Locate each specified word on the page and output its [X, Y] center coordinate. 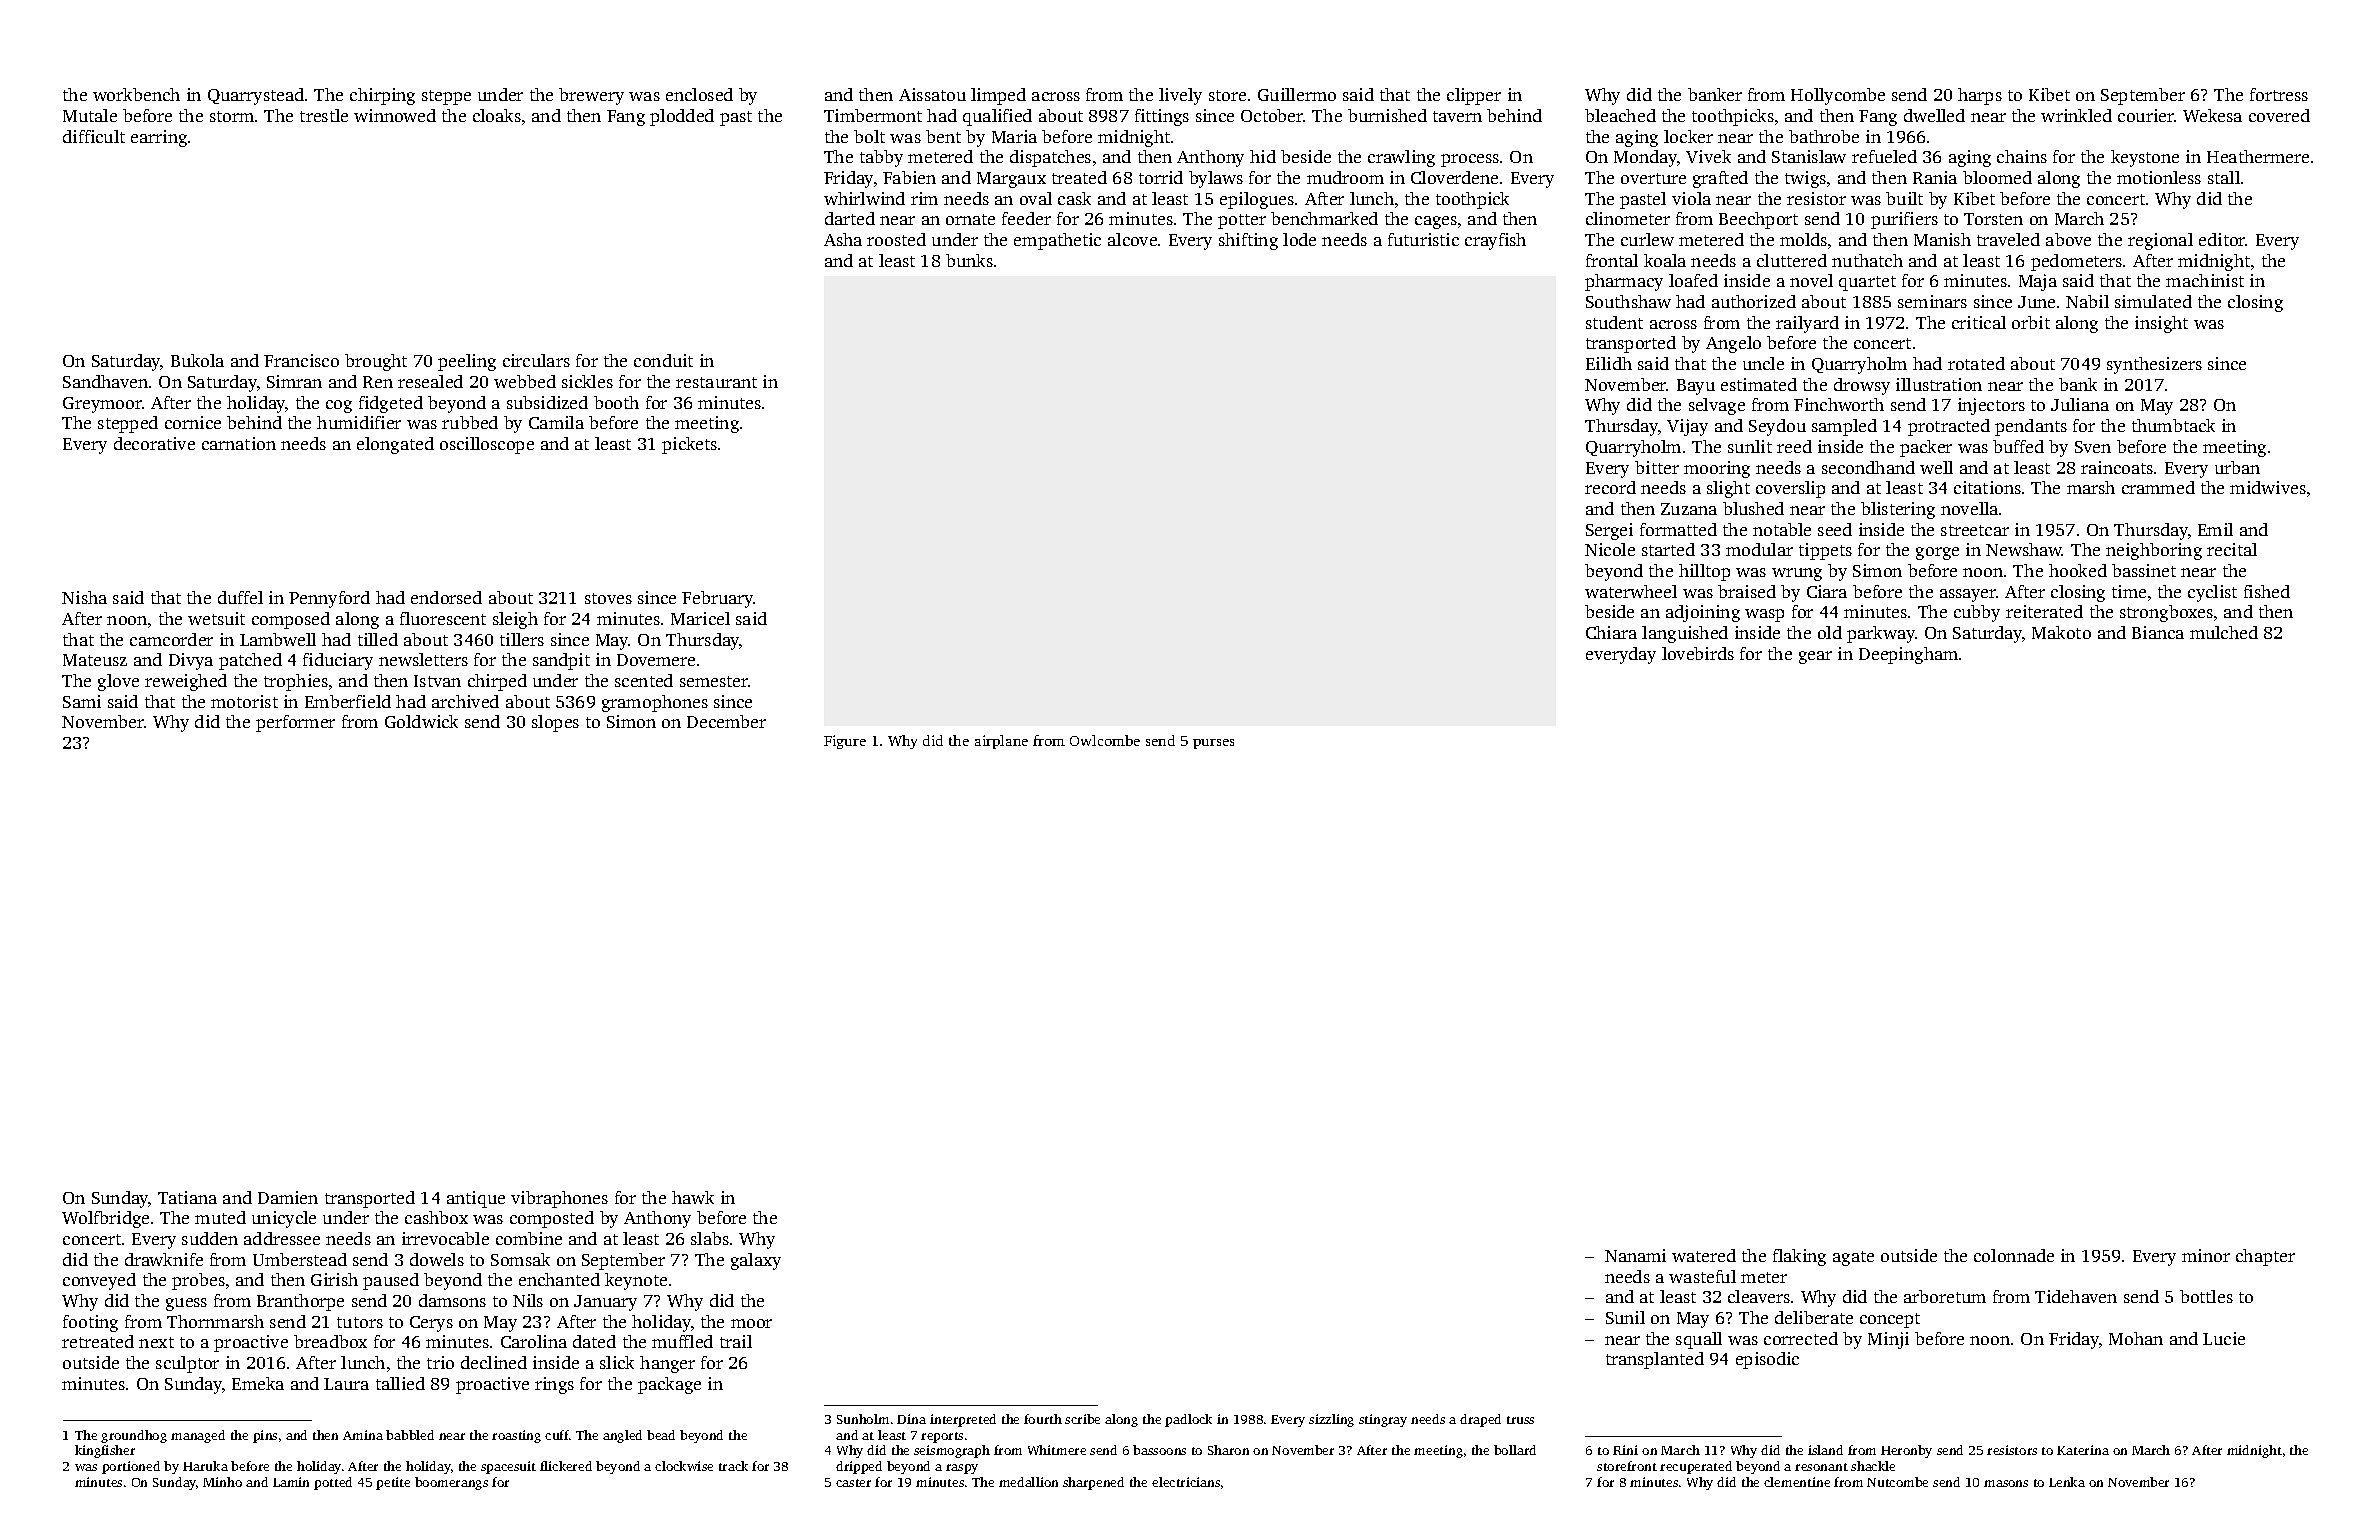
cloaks [497, 115]
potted [333, 1483]
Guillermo [1297, 94]
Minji [1888, 1340]
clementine [1797, 1482]
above [2068, 239]
